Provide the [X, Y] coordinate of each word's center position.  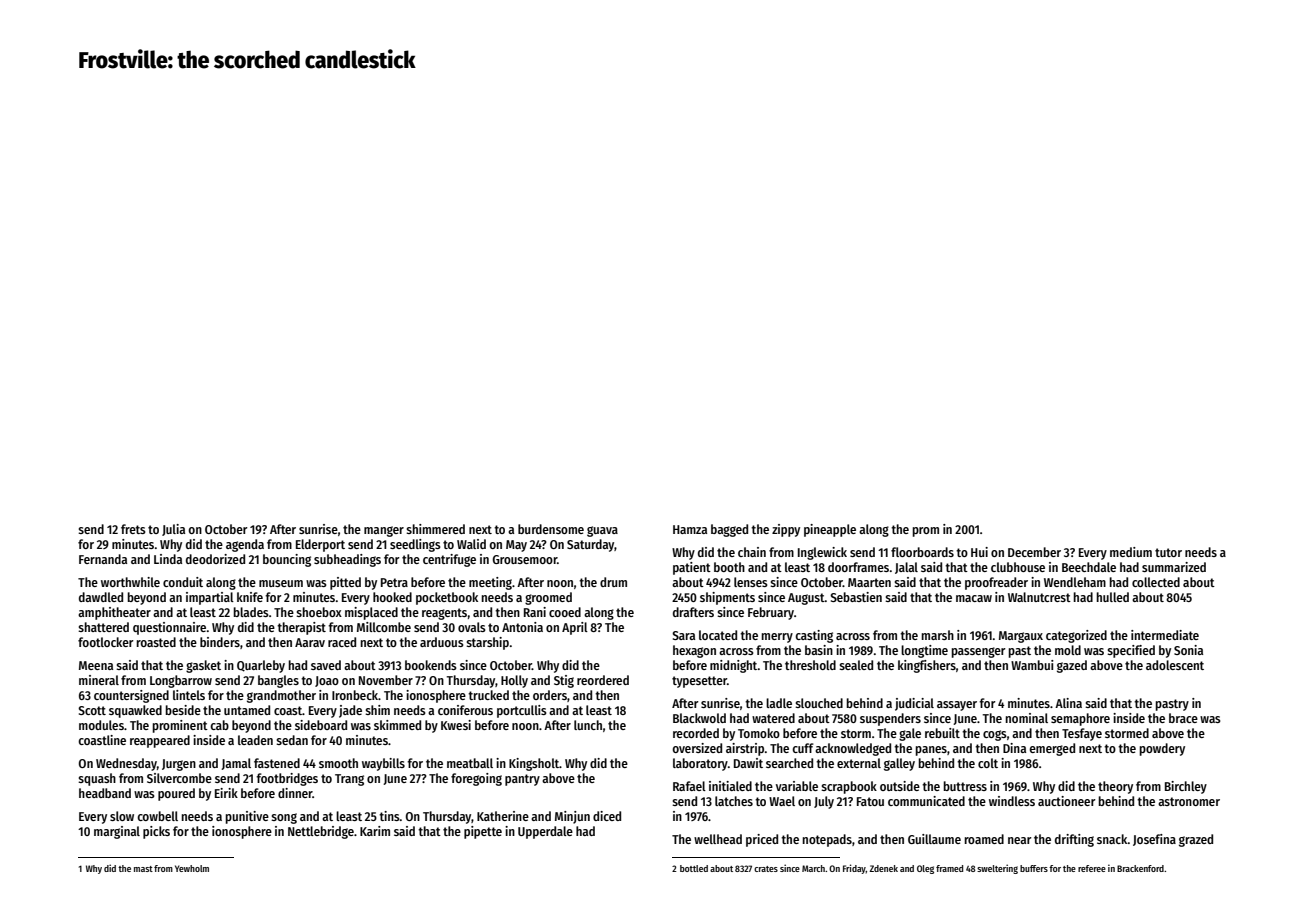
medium [1131, 552]
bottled [694, 868]
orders [550, 695]
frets [133, 529]
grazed [1196, 840]
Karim [375, 831]
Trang [349, 780]
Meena [96, 665]
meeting [490, 583]
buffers [1034, 868]
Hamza [690, 529]
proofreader [996, 583]
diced [607, 816]
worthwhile [130, 582]
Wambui [1032, 665]
